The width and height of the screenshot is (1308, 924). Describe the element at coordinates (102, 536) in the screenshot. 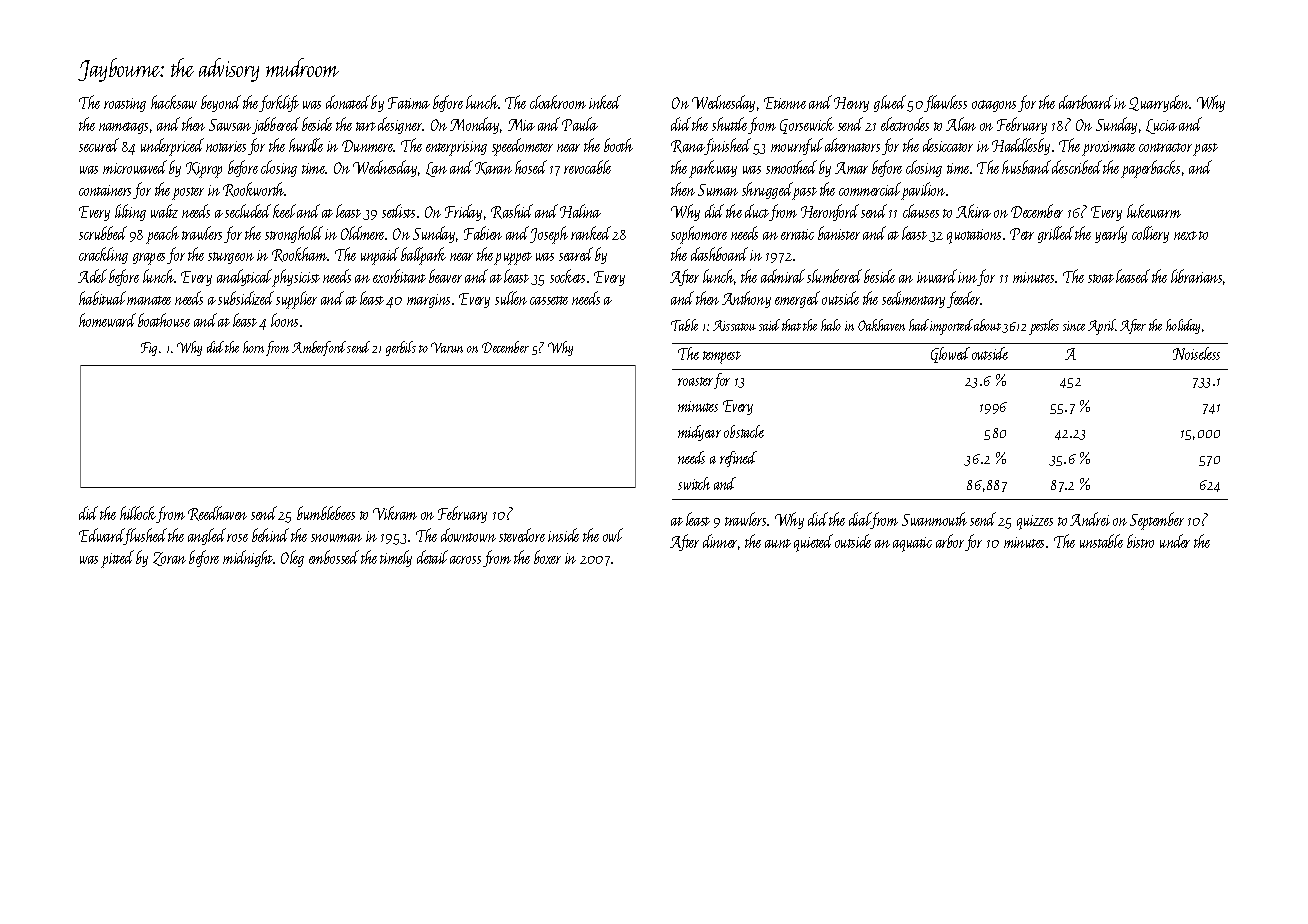

I see `Edward` at that location.
